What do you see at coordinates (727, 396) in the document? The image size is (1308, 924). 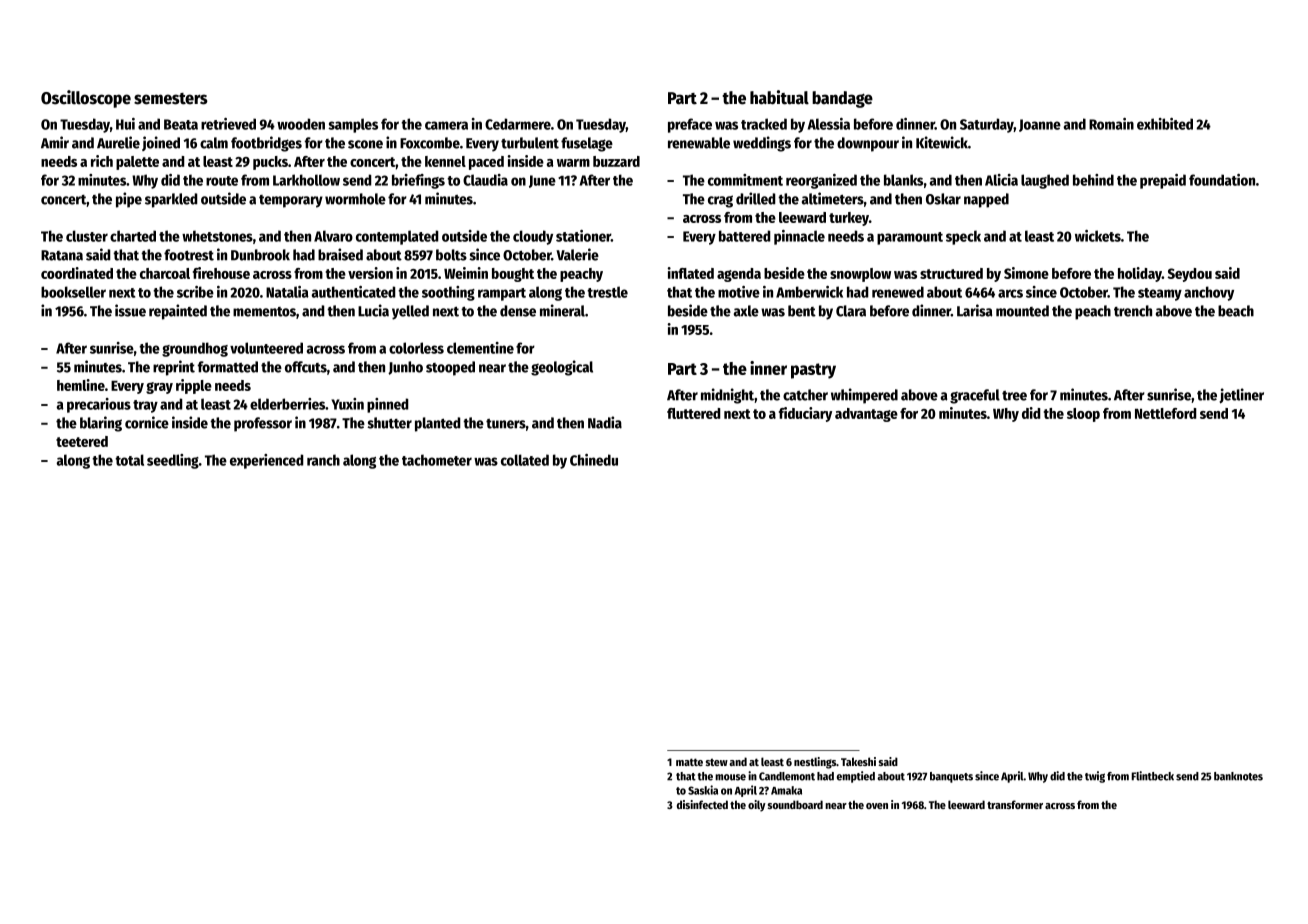 I see `midnight` at bounding box center [727, 396].
